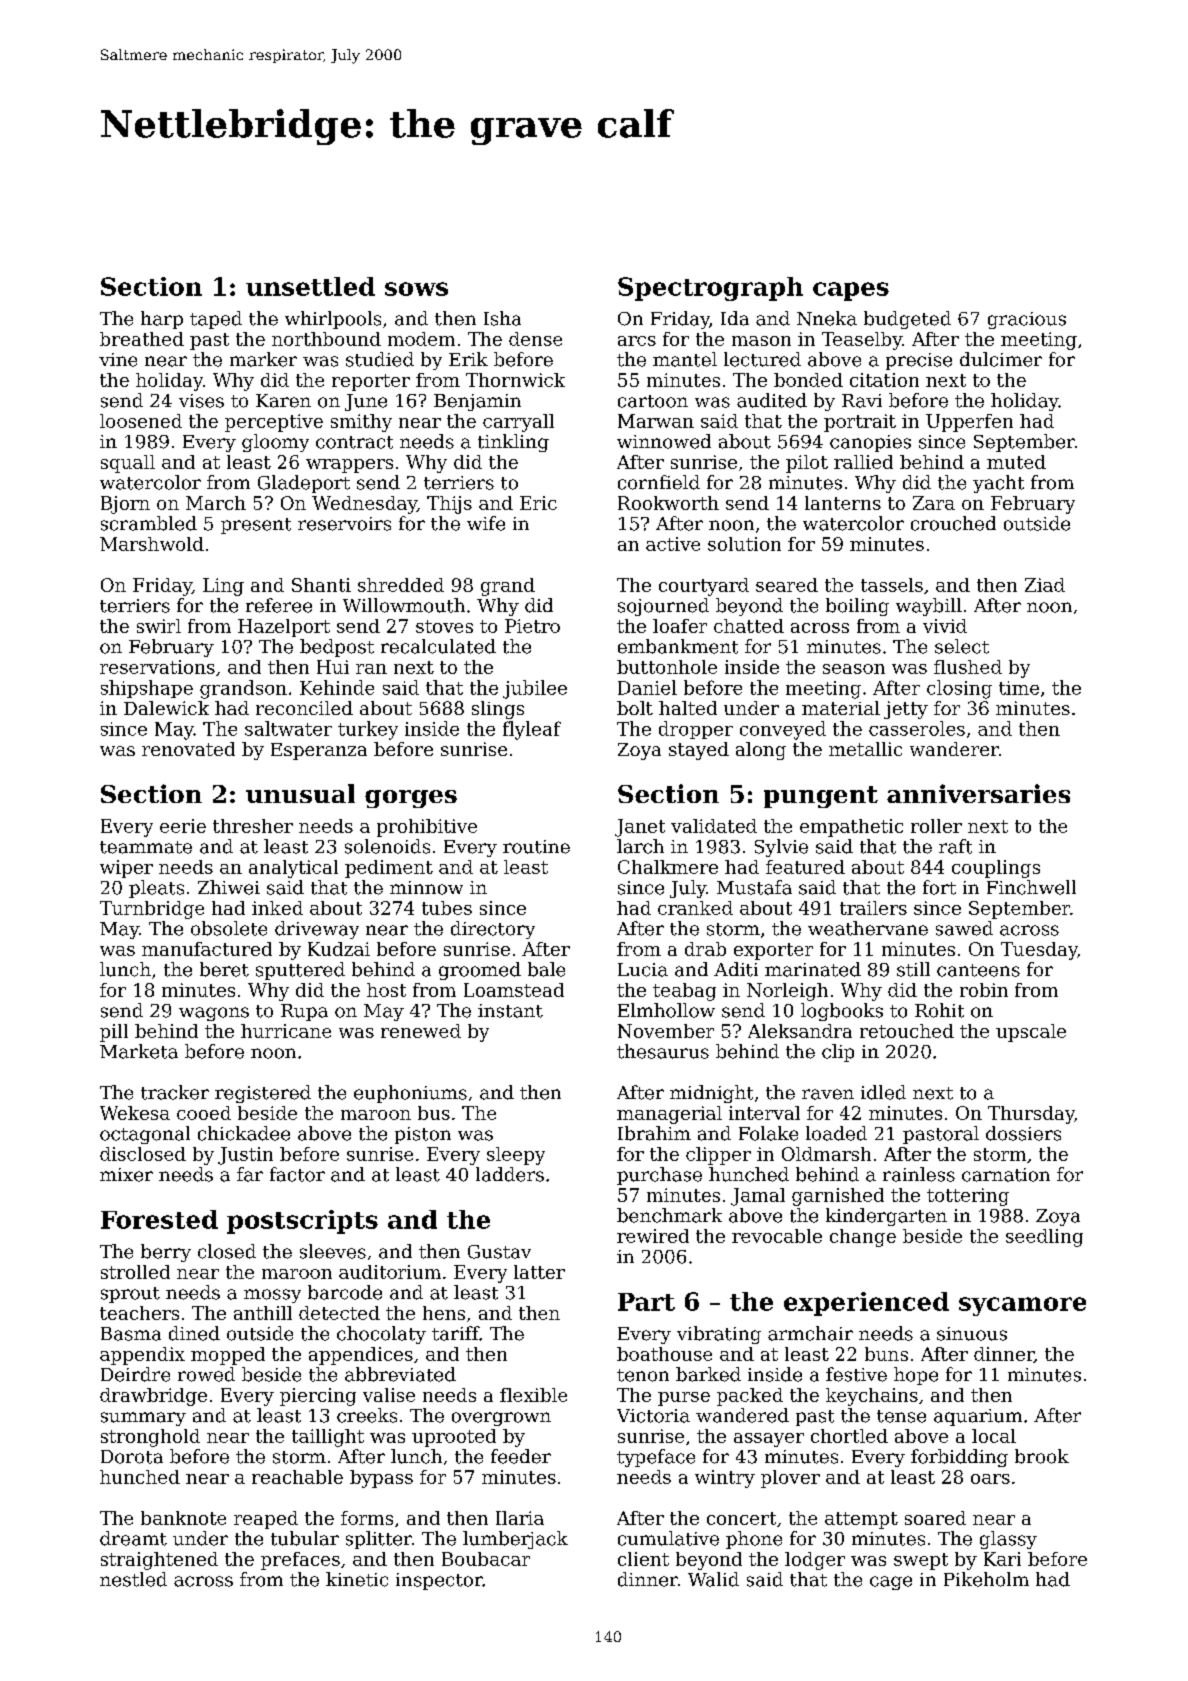  Describe the element at coordinates (263, 359) in the screenshot. I see `marker` at that location.
